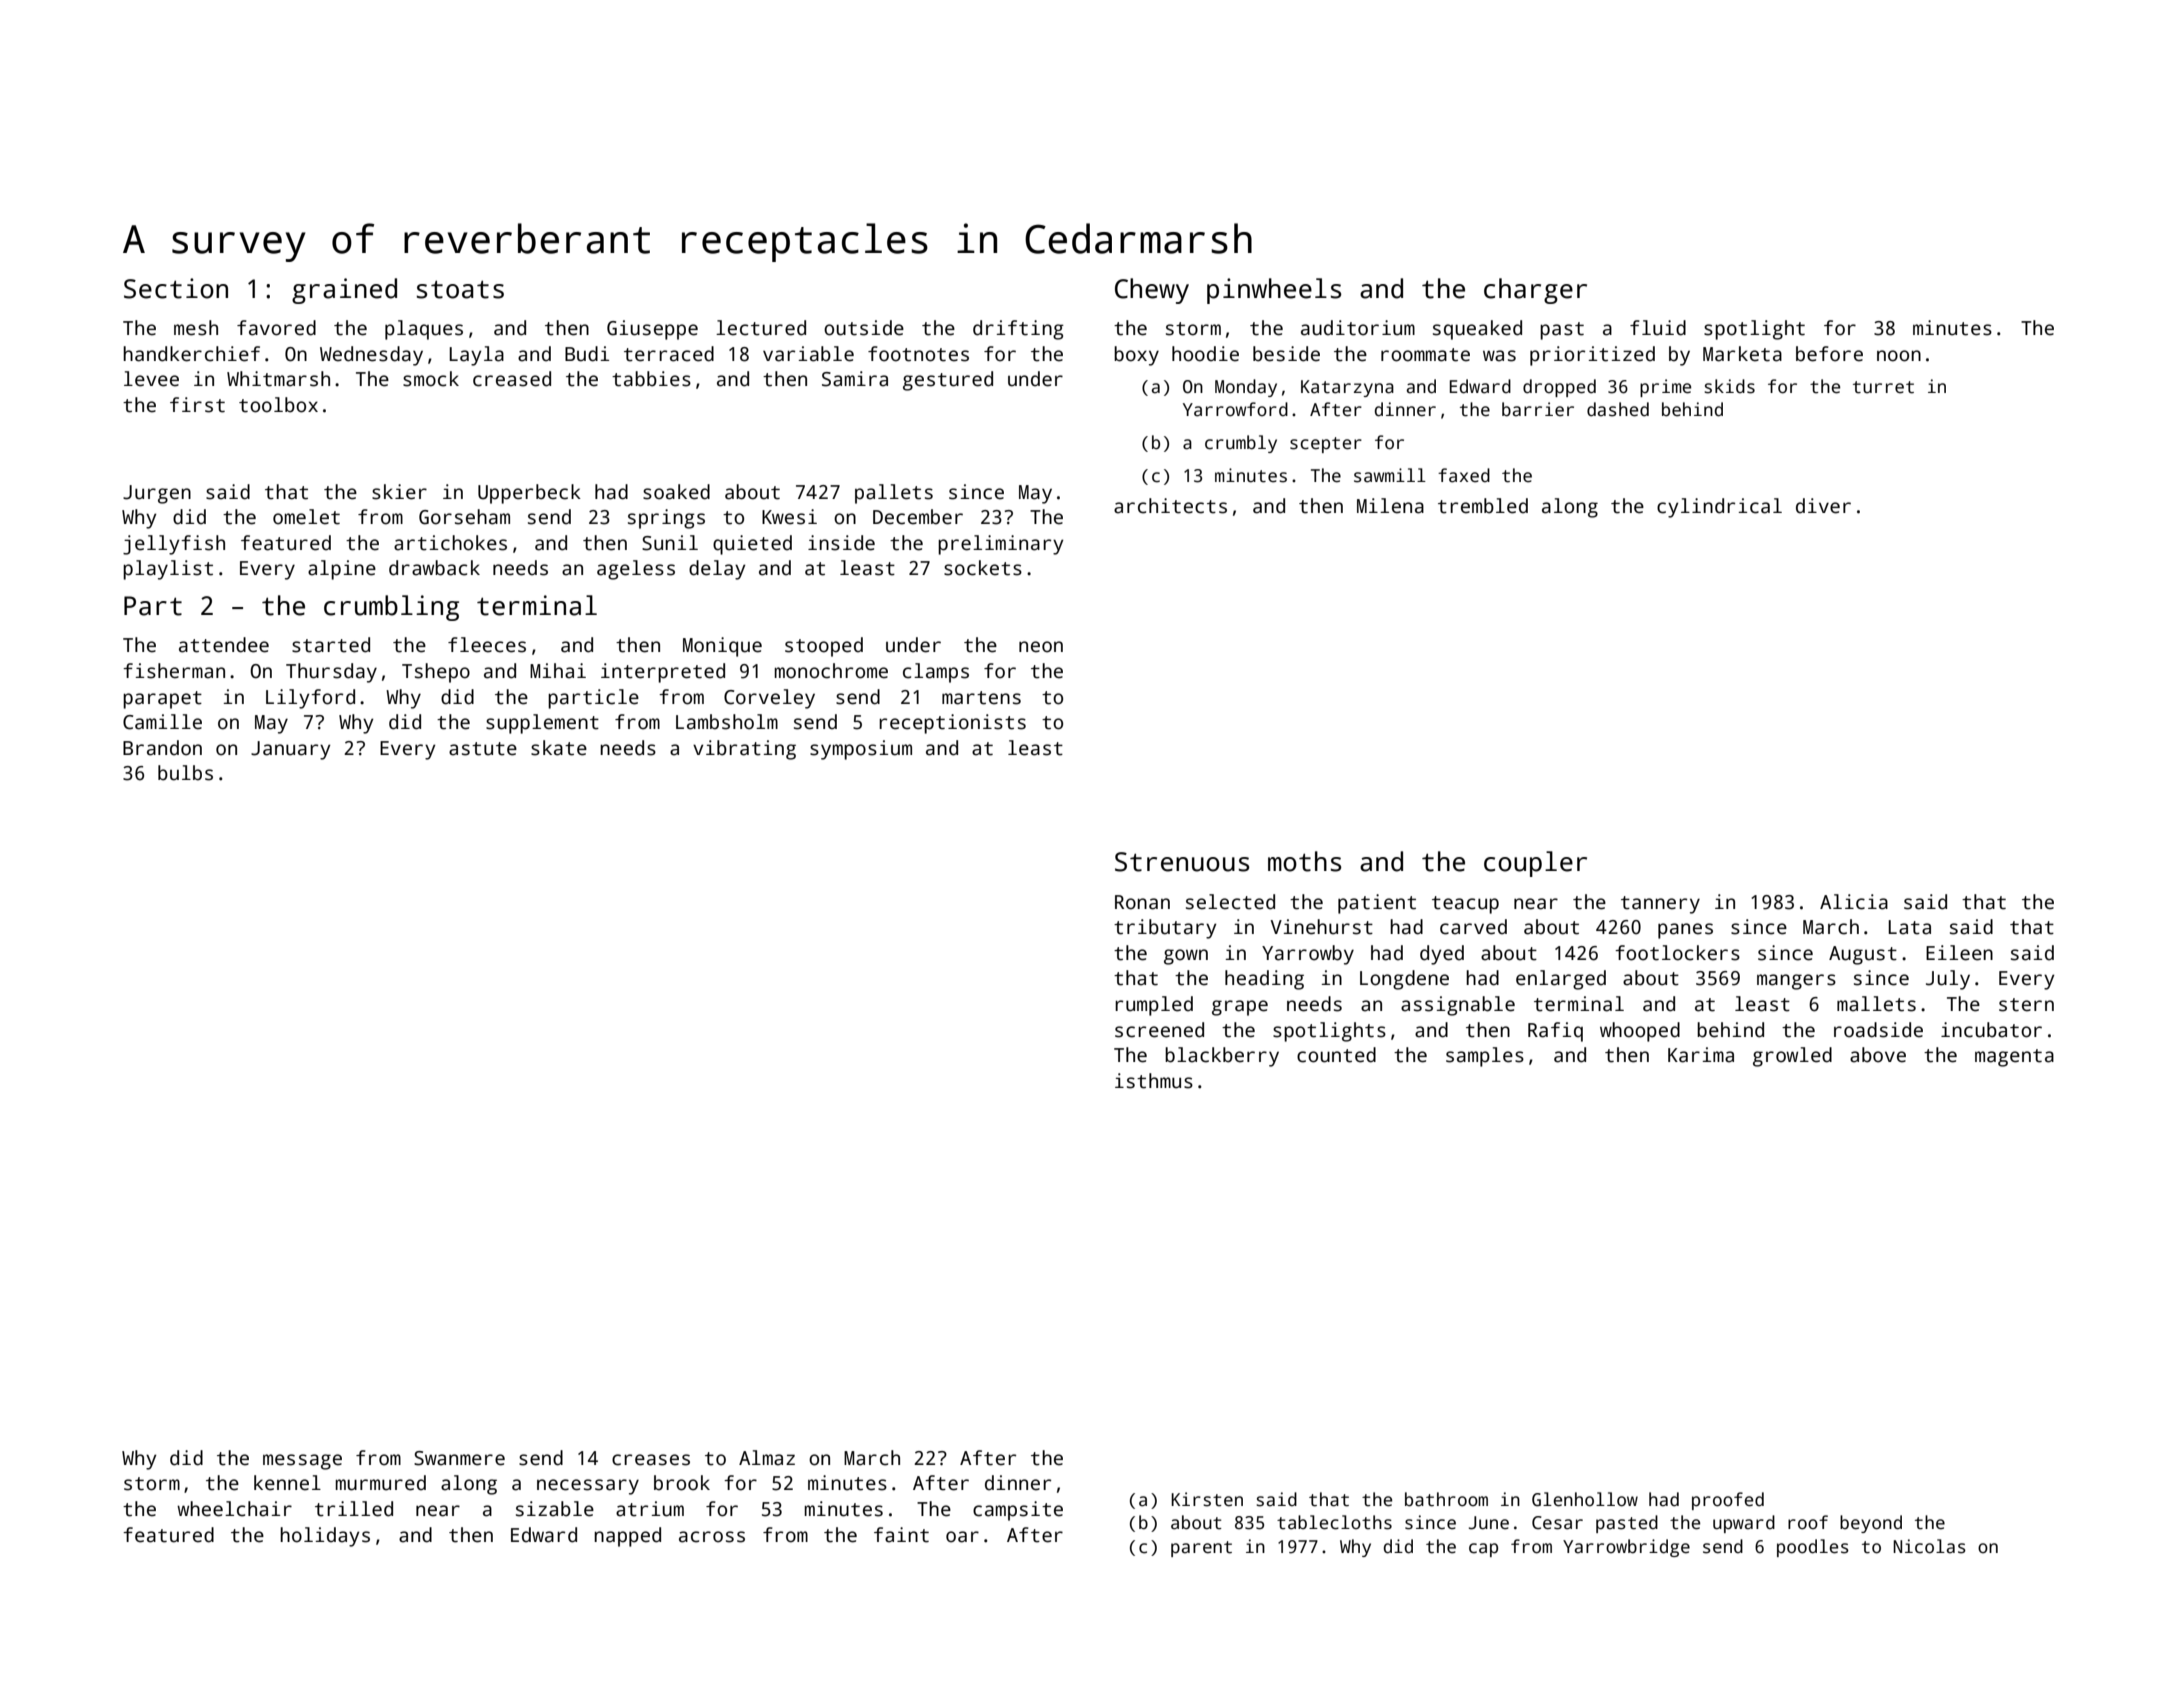 The height and width of the document is (1683, 2178). I want to click on Eileen, so click(1959, 953).
